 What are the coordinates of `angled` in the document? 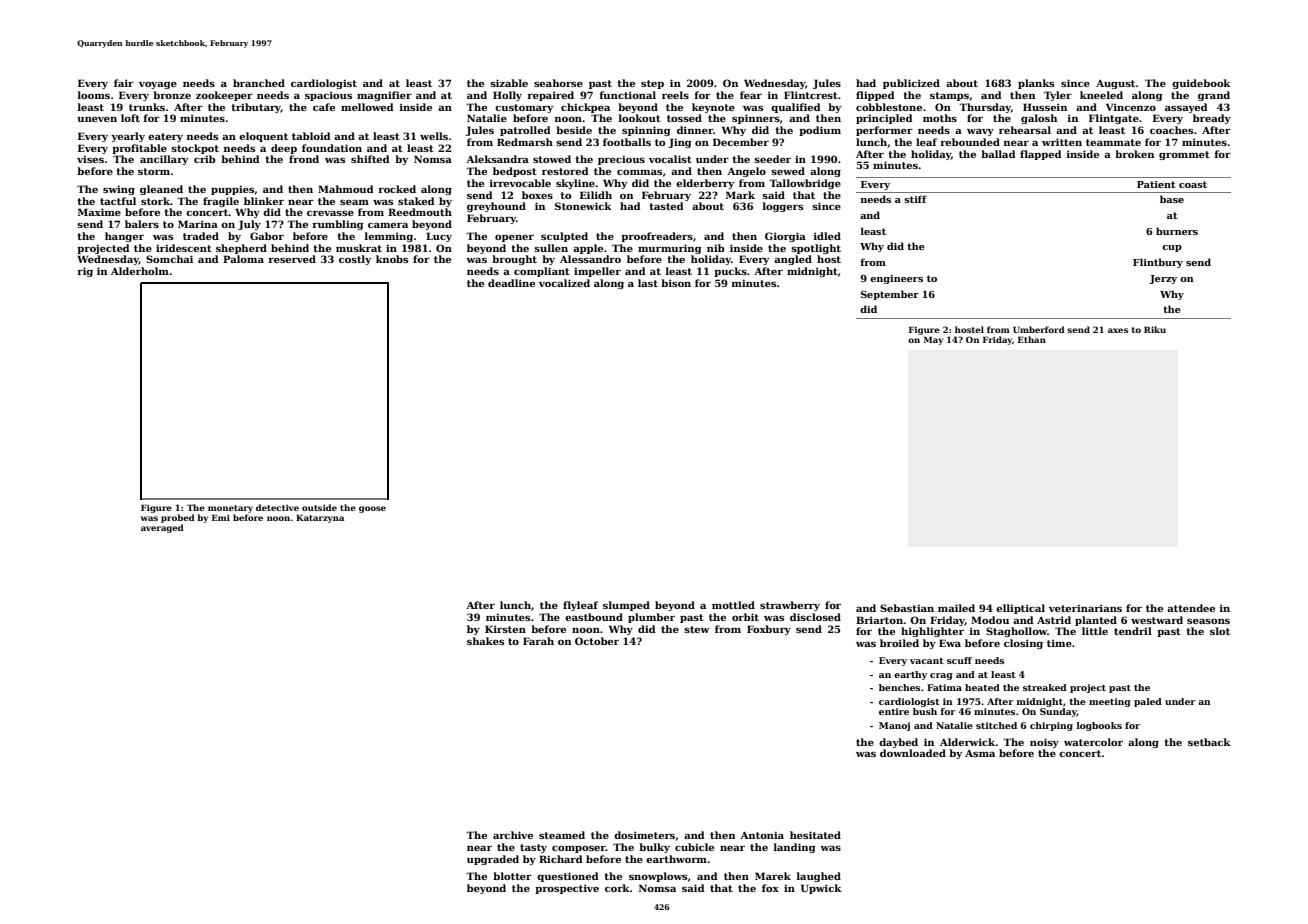 It's located at (793, 260).
